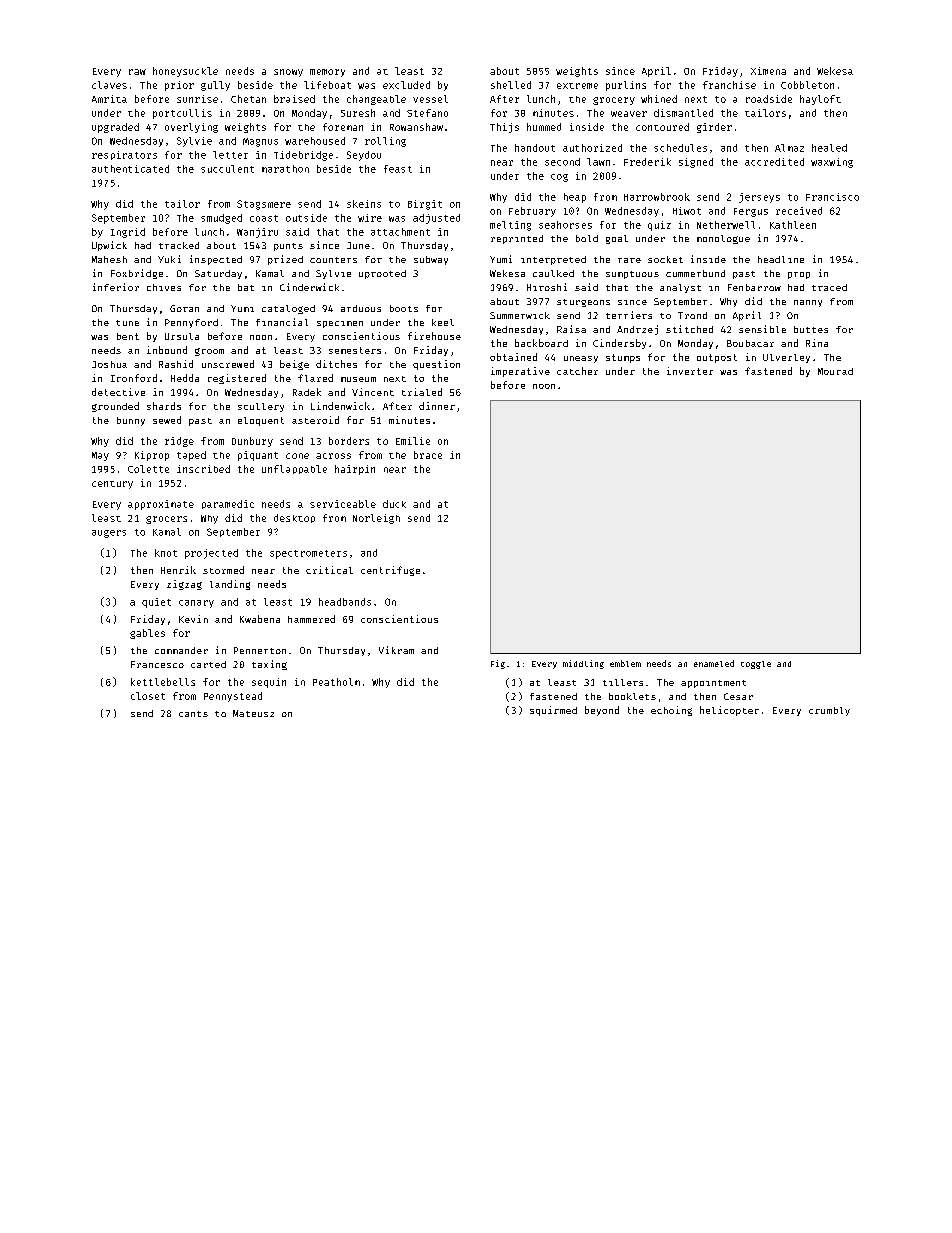 The height and width of the image is (1233, 952). Describe the element at coordinates (577, 86) in the image. I see `extreme` at that location.
